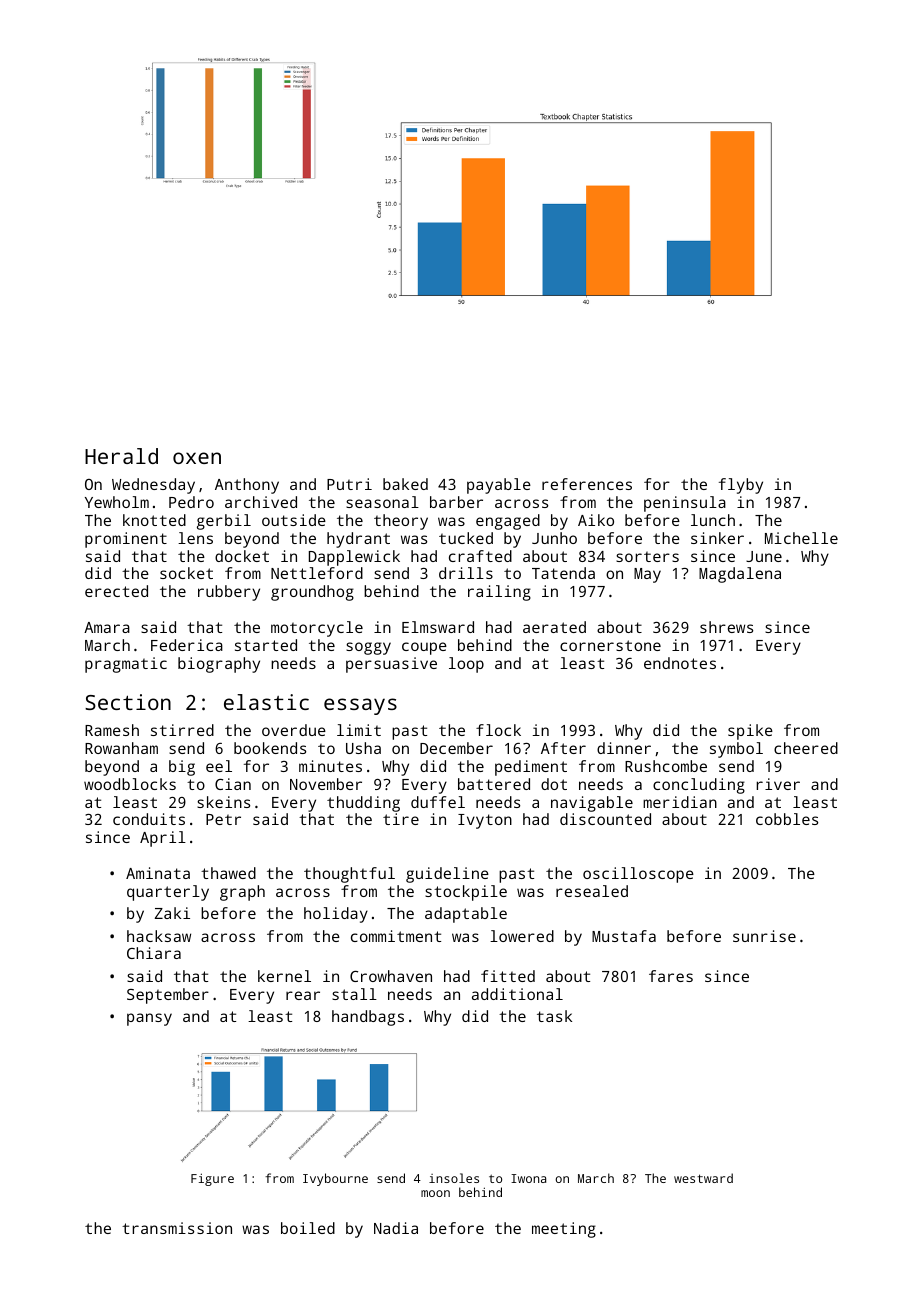  What do you see at coordinates (308, 1228) in the document?
I see `boiled` at bounding box center [308, 1228].
